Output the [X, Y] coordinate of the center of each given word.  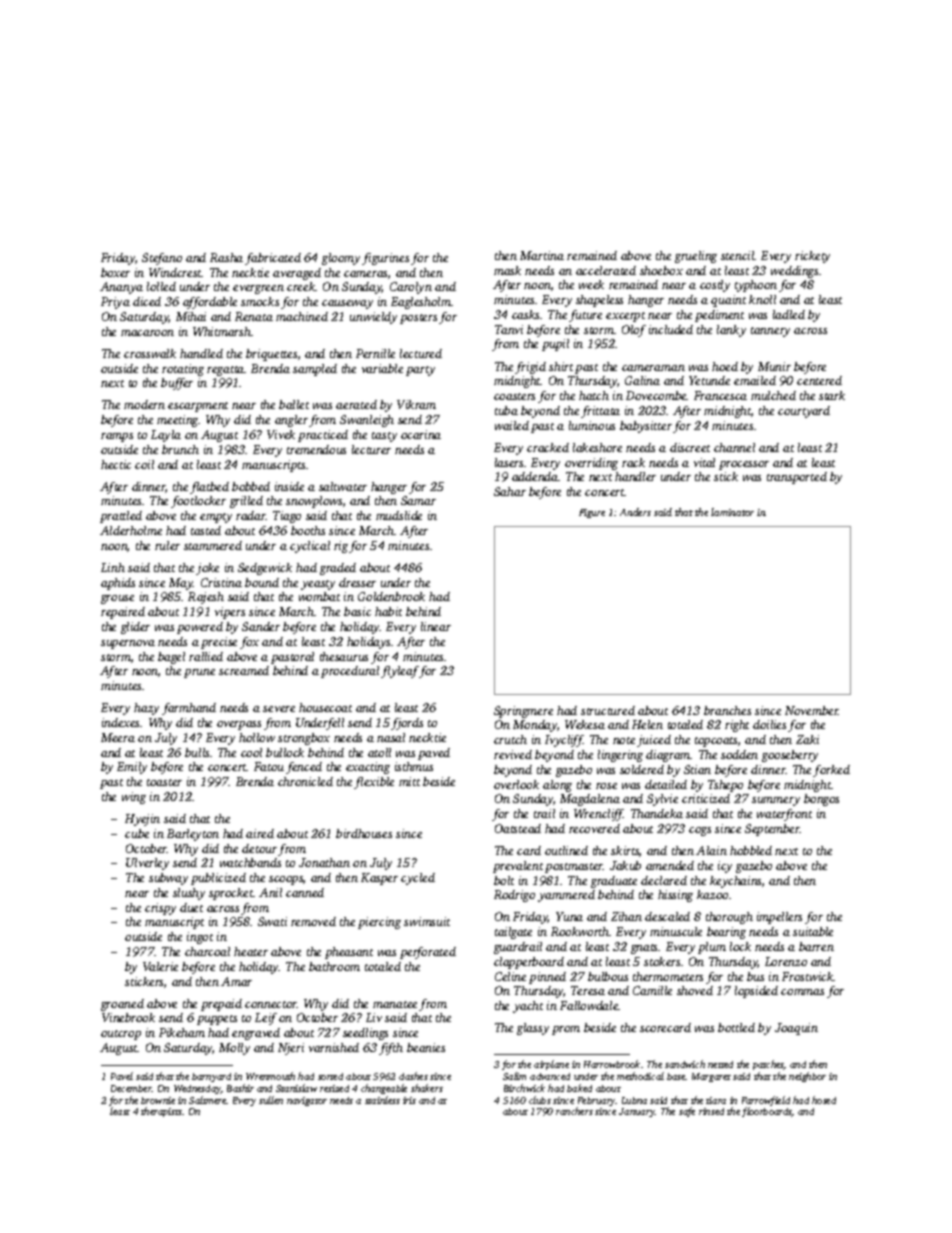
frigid [530, 368]
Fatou [269, 766]
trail [544, 813]
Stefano [162, 259]
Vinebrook [128, 1017]
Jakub [625, 865]
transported [797, 478]
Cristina [221, 582]
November [812, 710]
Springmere [523, 712]
